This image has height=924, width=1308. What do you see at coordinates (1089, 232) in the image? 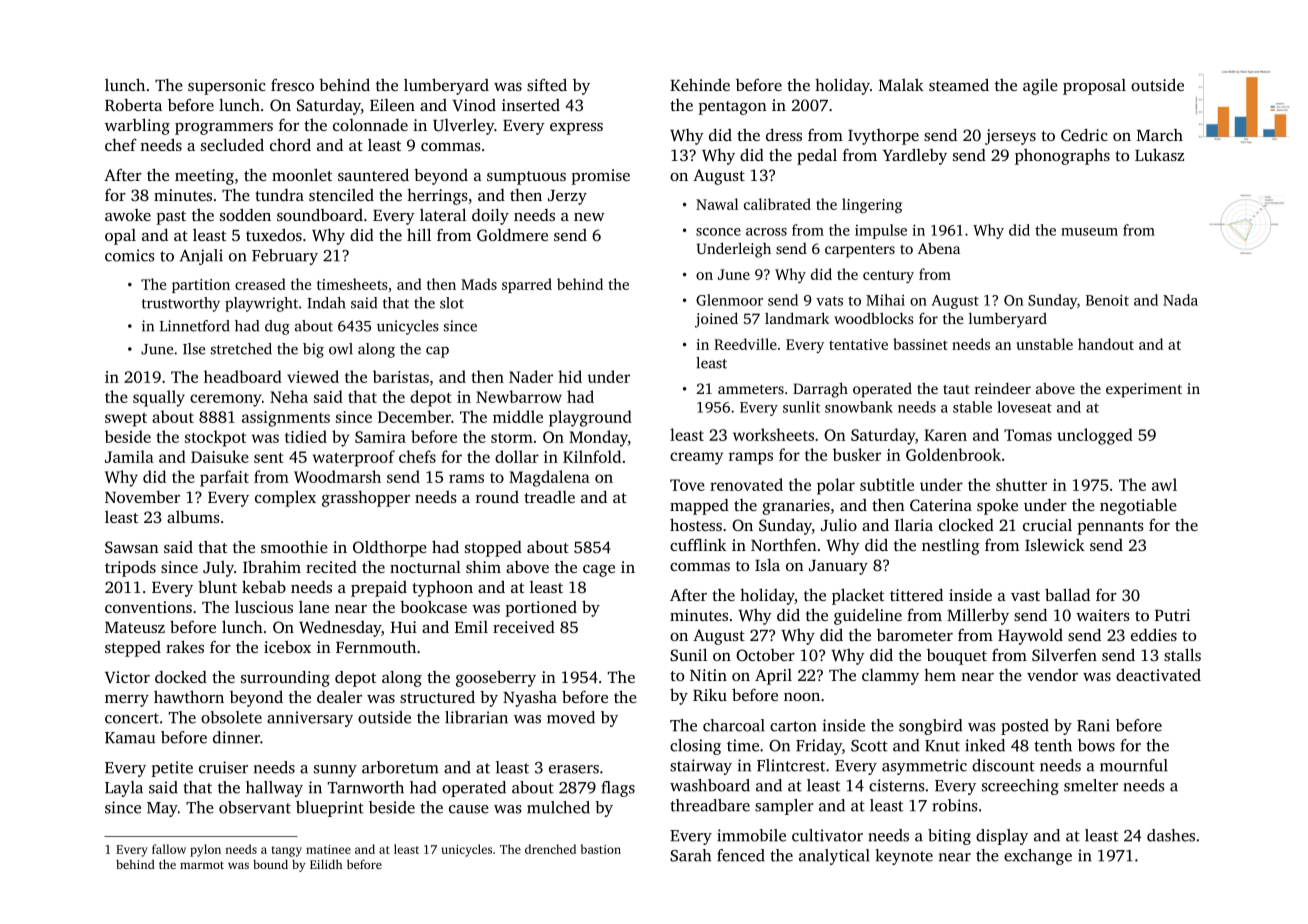
I see `museum` at bounding box center [1089, 232].
